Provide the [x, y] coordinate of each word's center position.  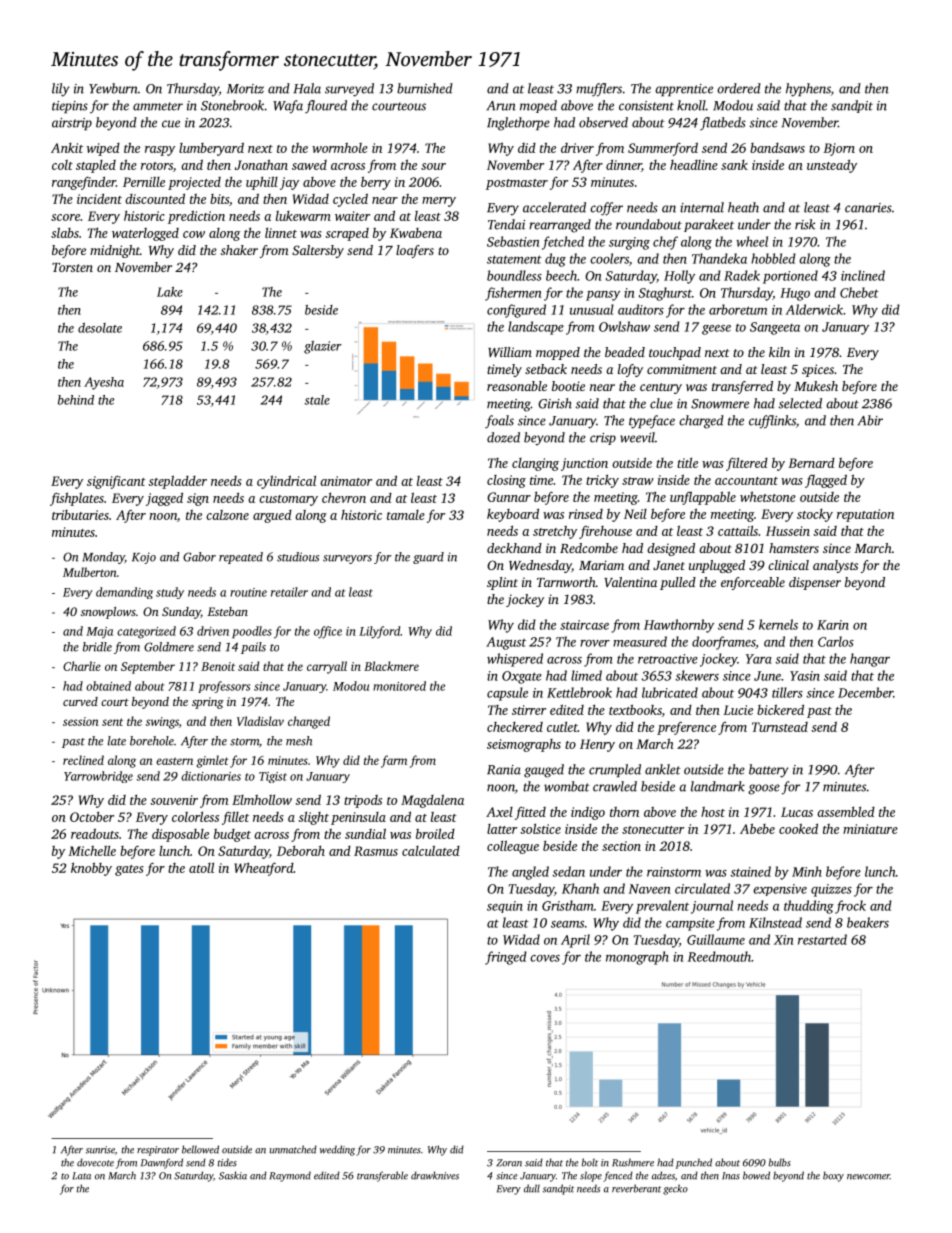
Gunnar [509, 497]
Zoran [509, 1163]
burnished [425, 88]
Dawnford [162, 1163]
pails [253, 648]
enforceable [753, 583]
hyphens [808, 90]
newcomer [868, 1177]
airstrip [72, 124]
